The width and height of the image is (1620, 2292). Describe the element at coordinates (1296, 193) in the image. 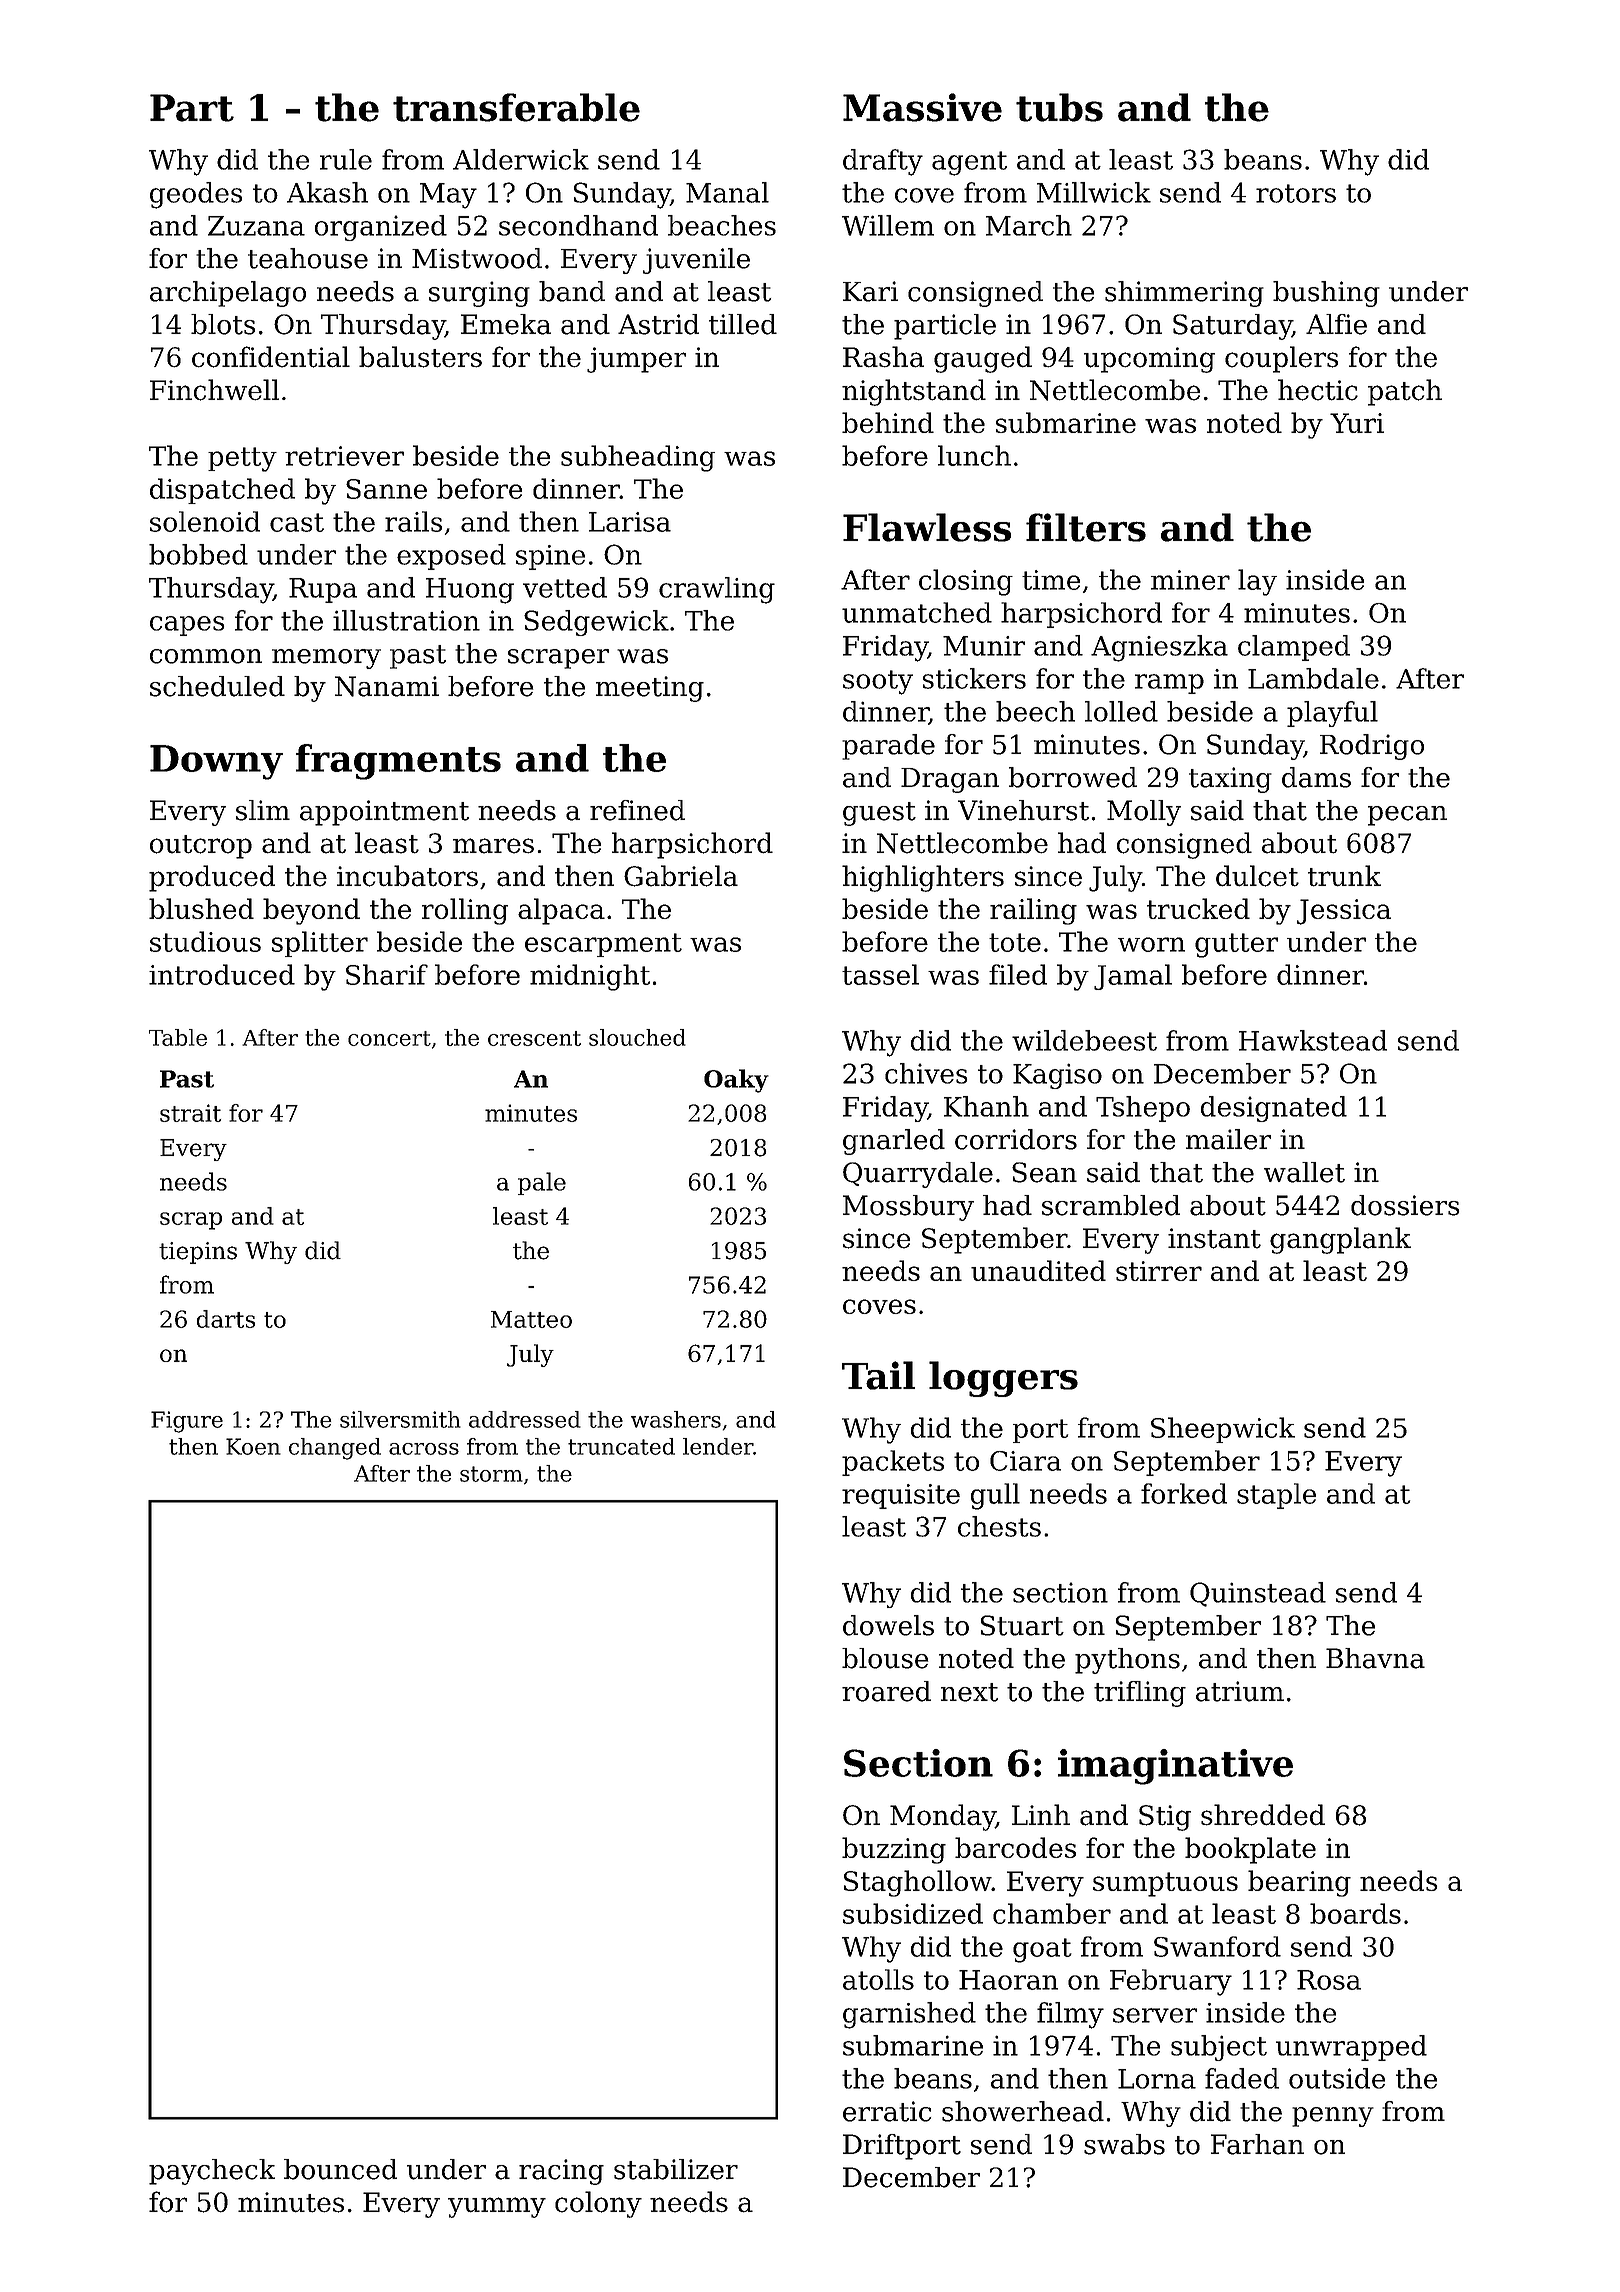

I see `rotors` at that location.
